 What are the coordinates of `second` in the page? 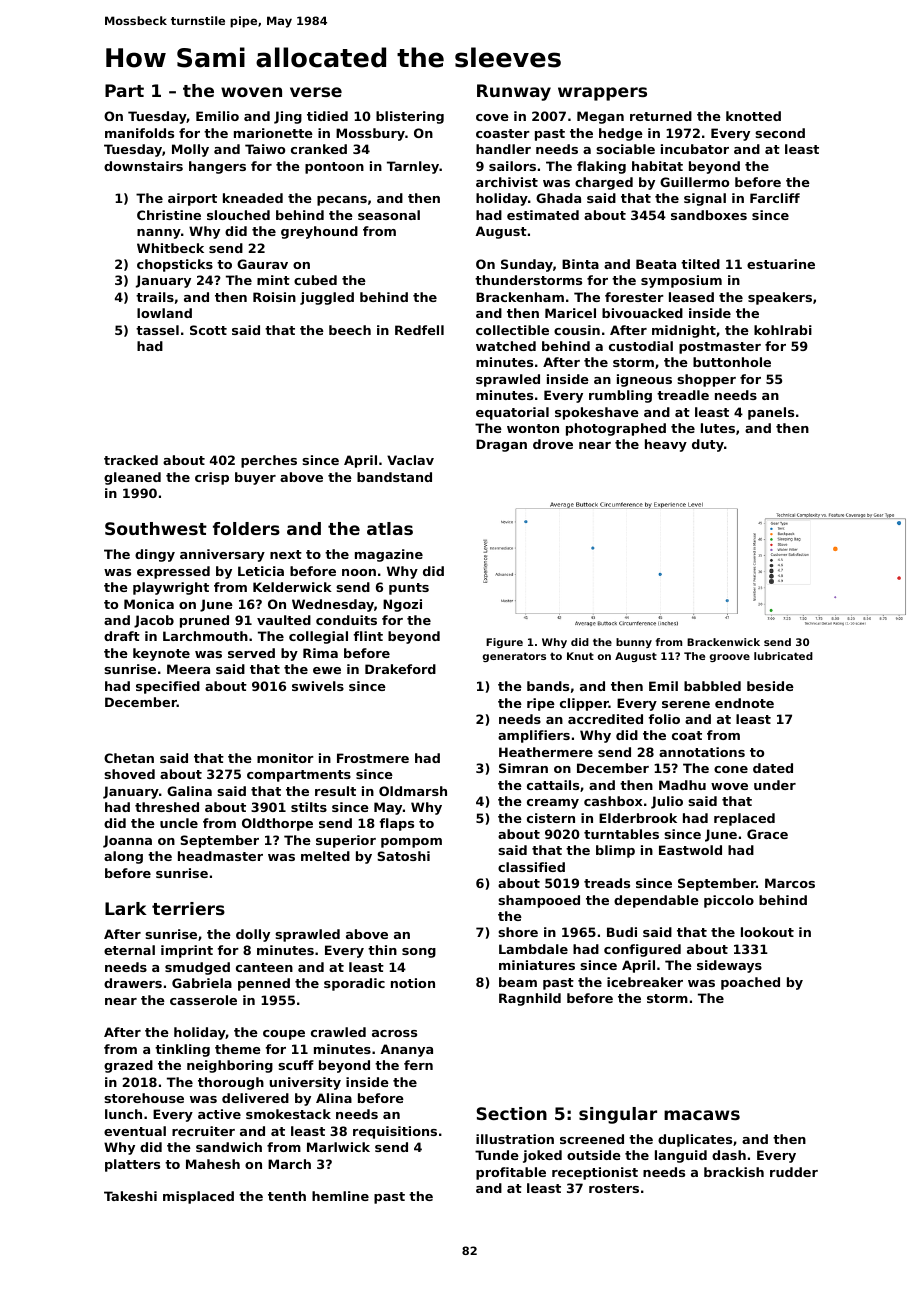 It's located at (780, 133).
